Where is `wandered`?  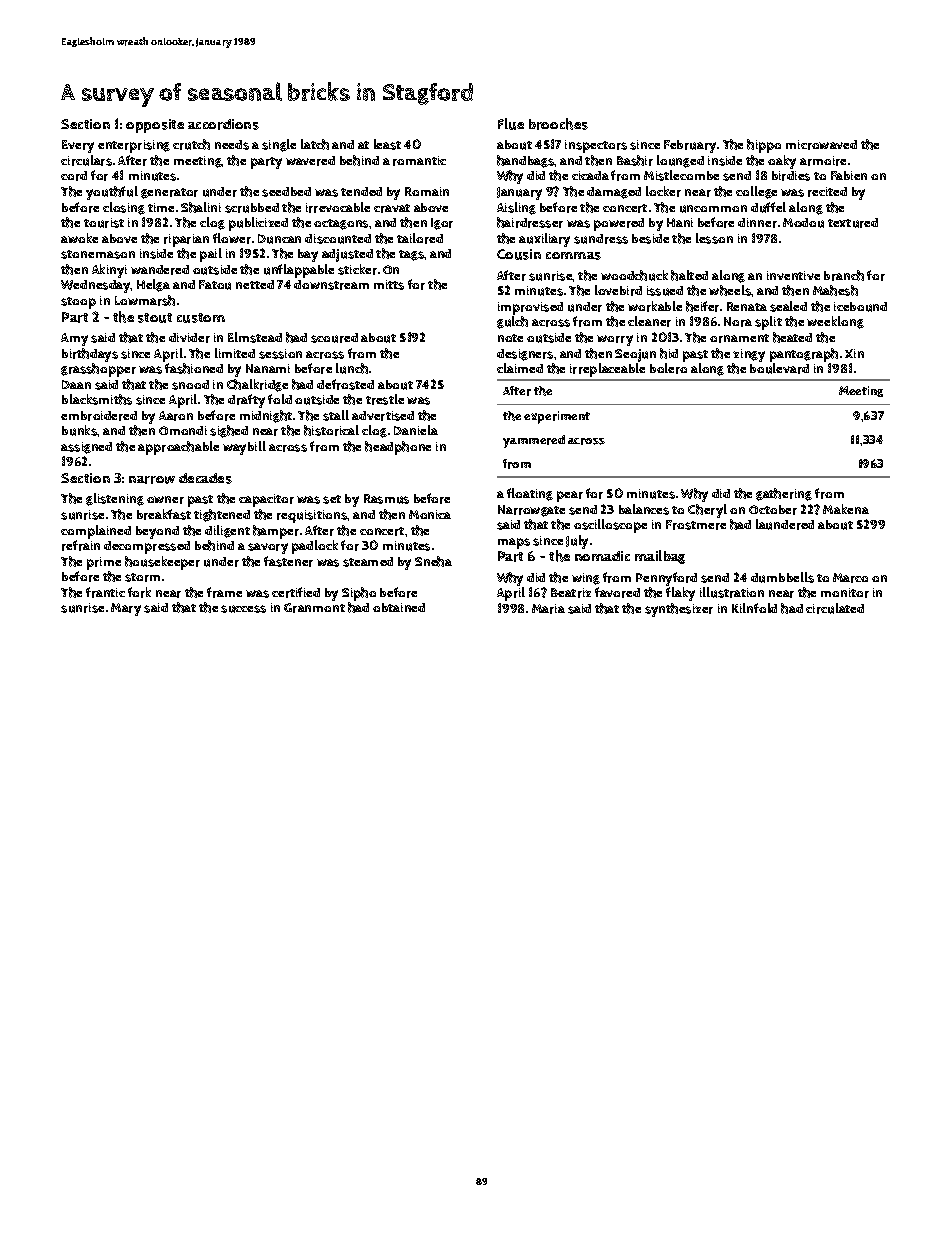 wandered is located at coordinates (160, 270).
